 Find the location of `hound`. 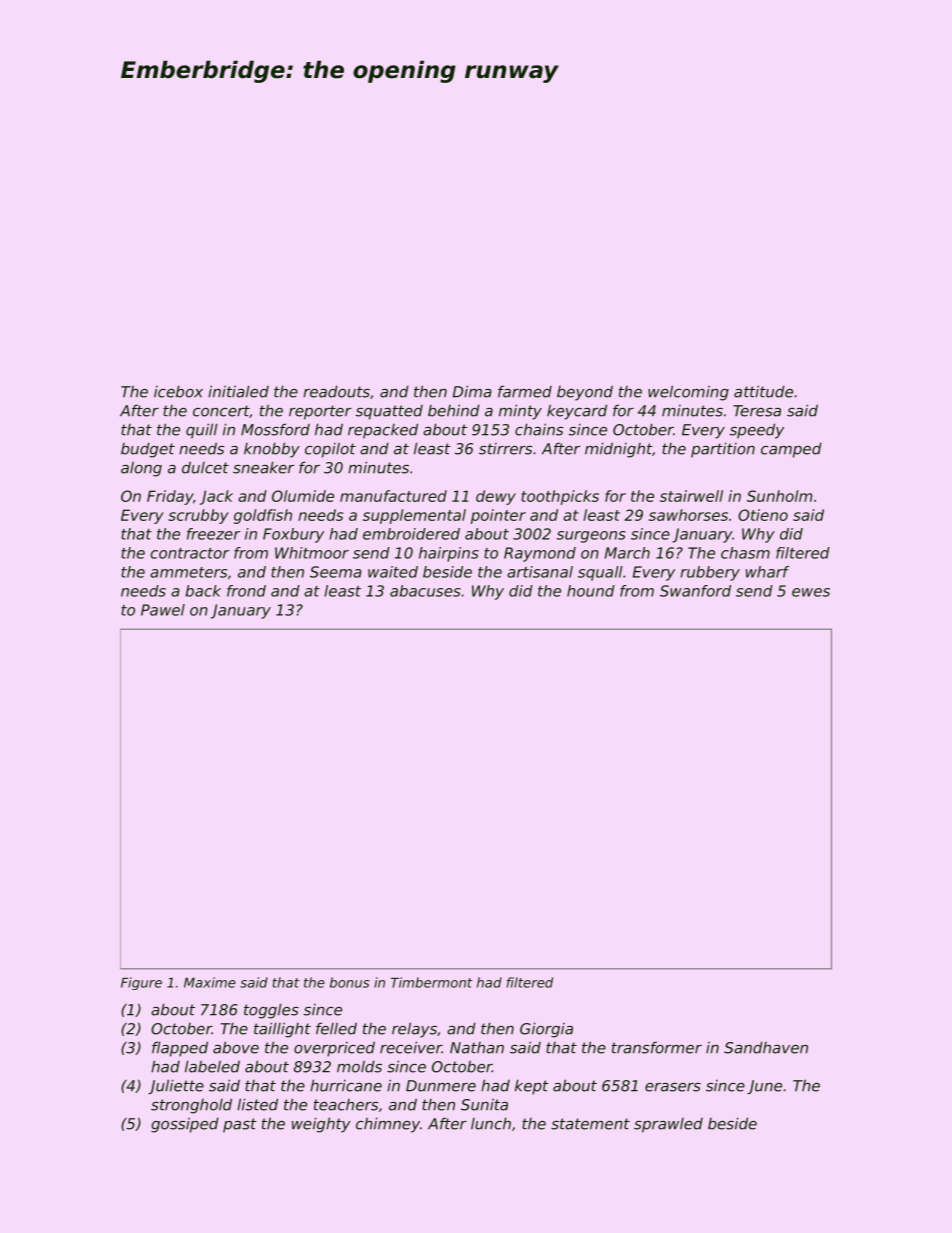

hound is located at coordinates (591, 591).
